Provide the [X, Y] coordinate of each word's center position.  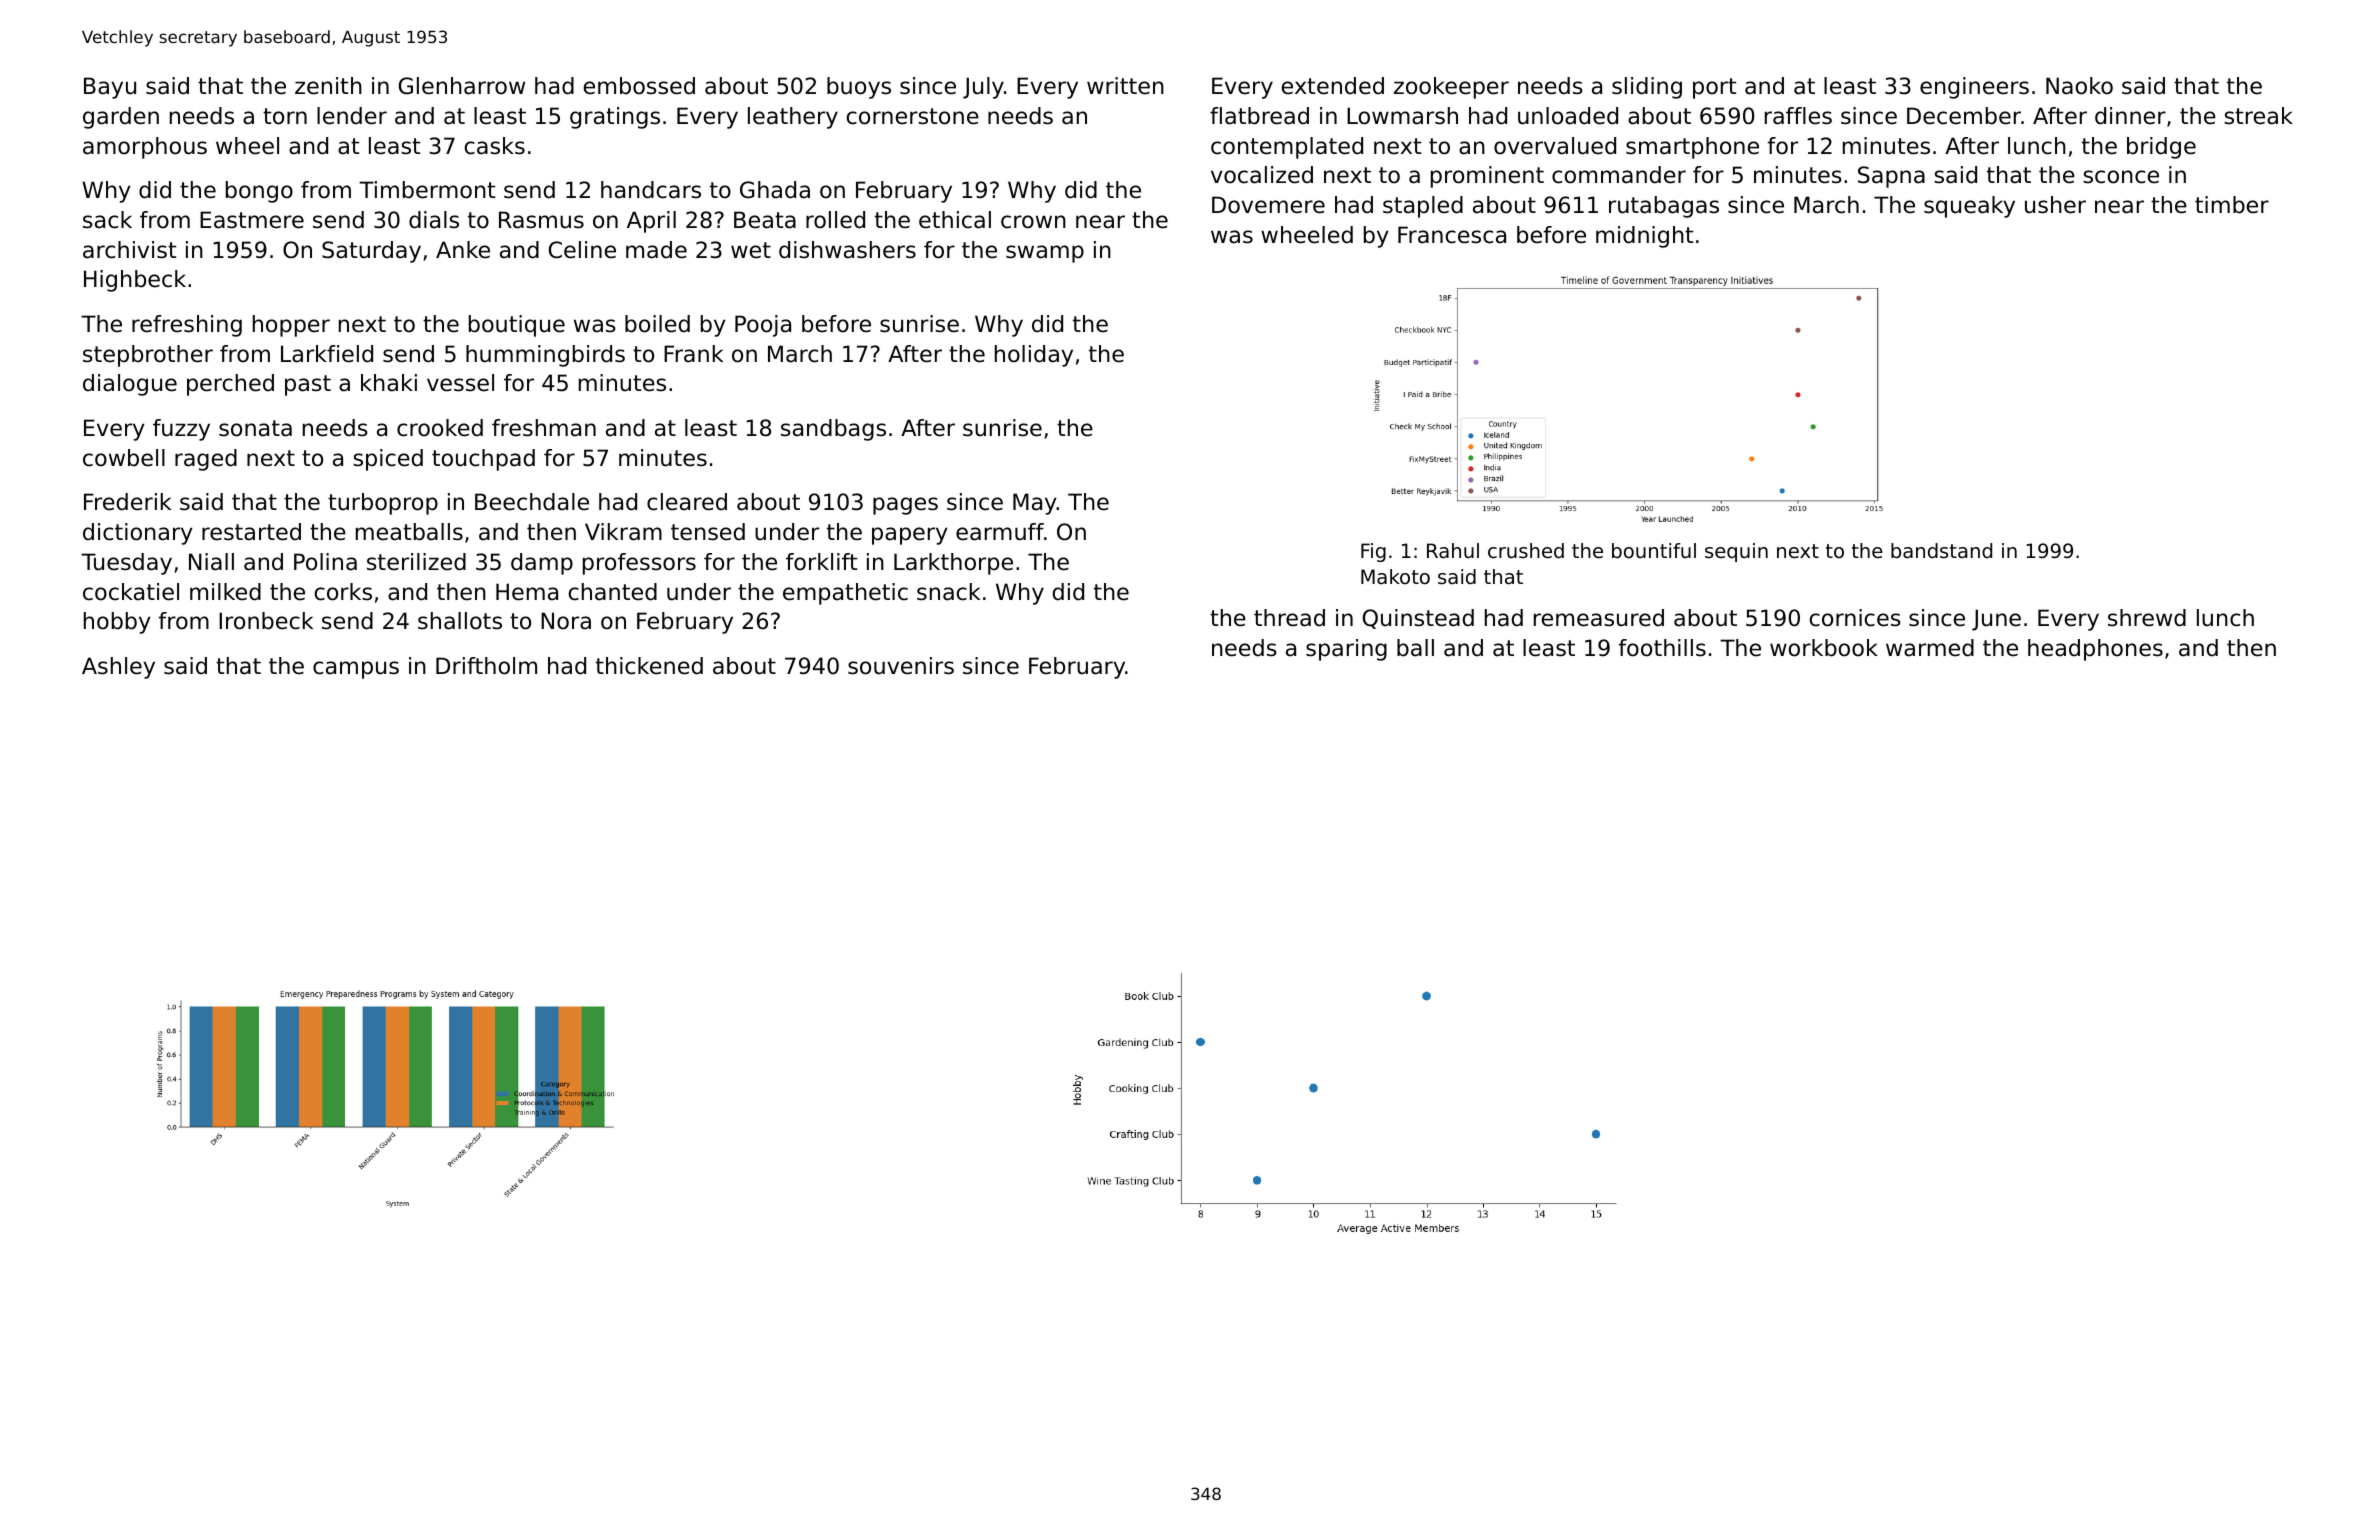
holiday [1034, 356]
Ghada [775, 190]
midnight [1644, 237]
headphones [2095, 650]
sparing [1346, 650]
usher [2055, 205]
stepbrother [148, 356]
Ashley [118, 668]
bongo [259, 192]
